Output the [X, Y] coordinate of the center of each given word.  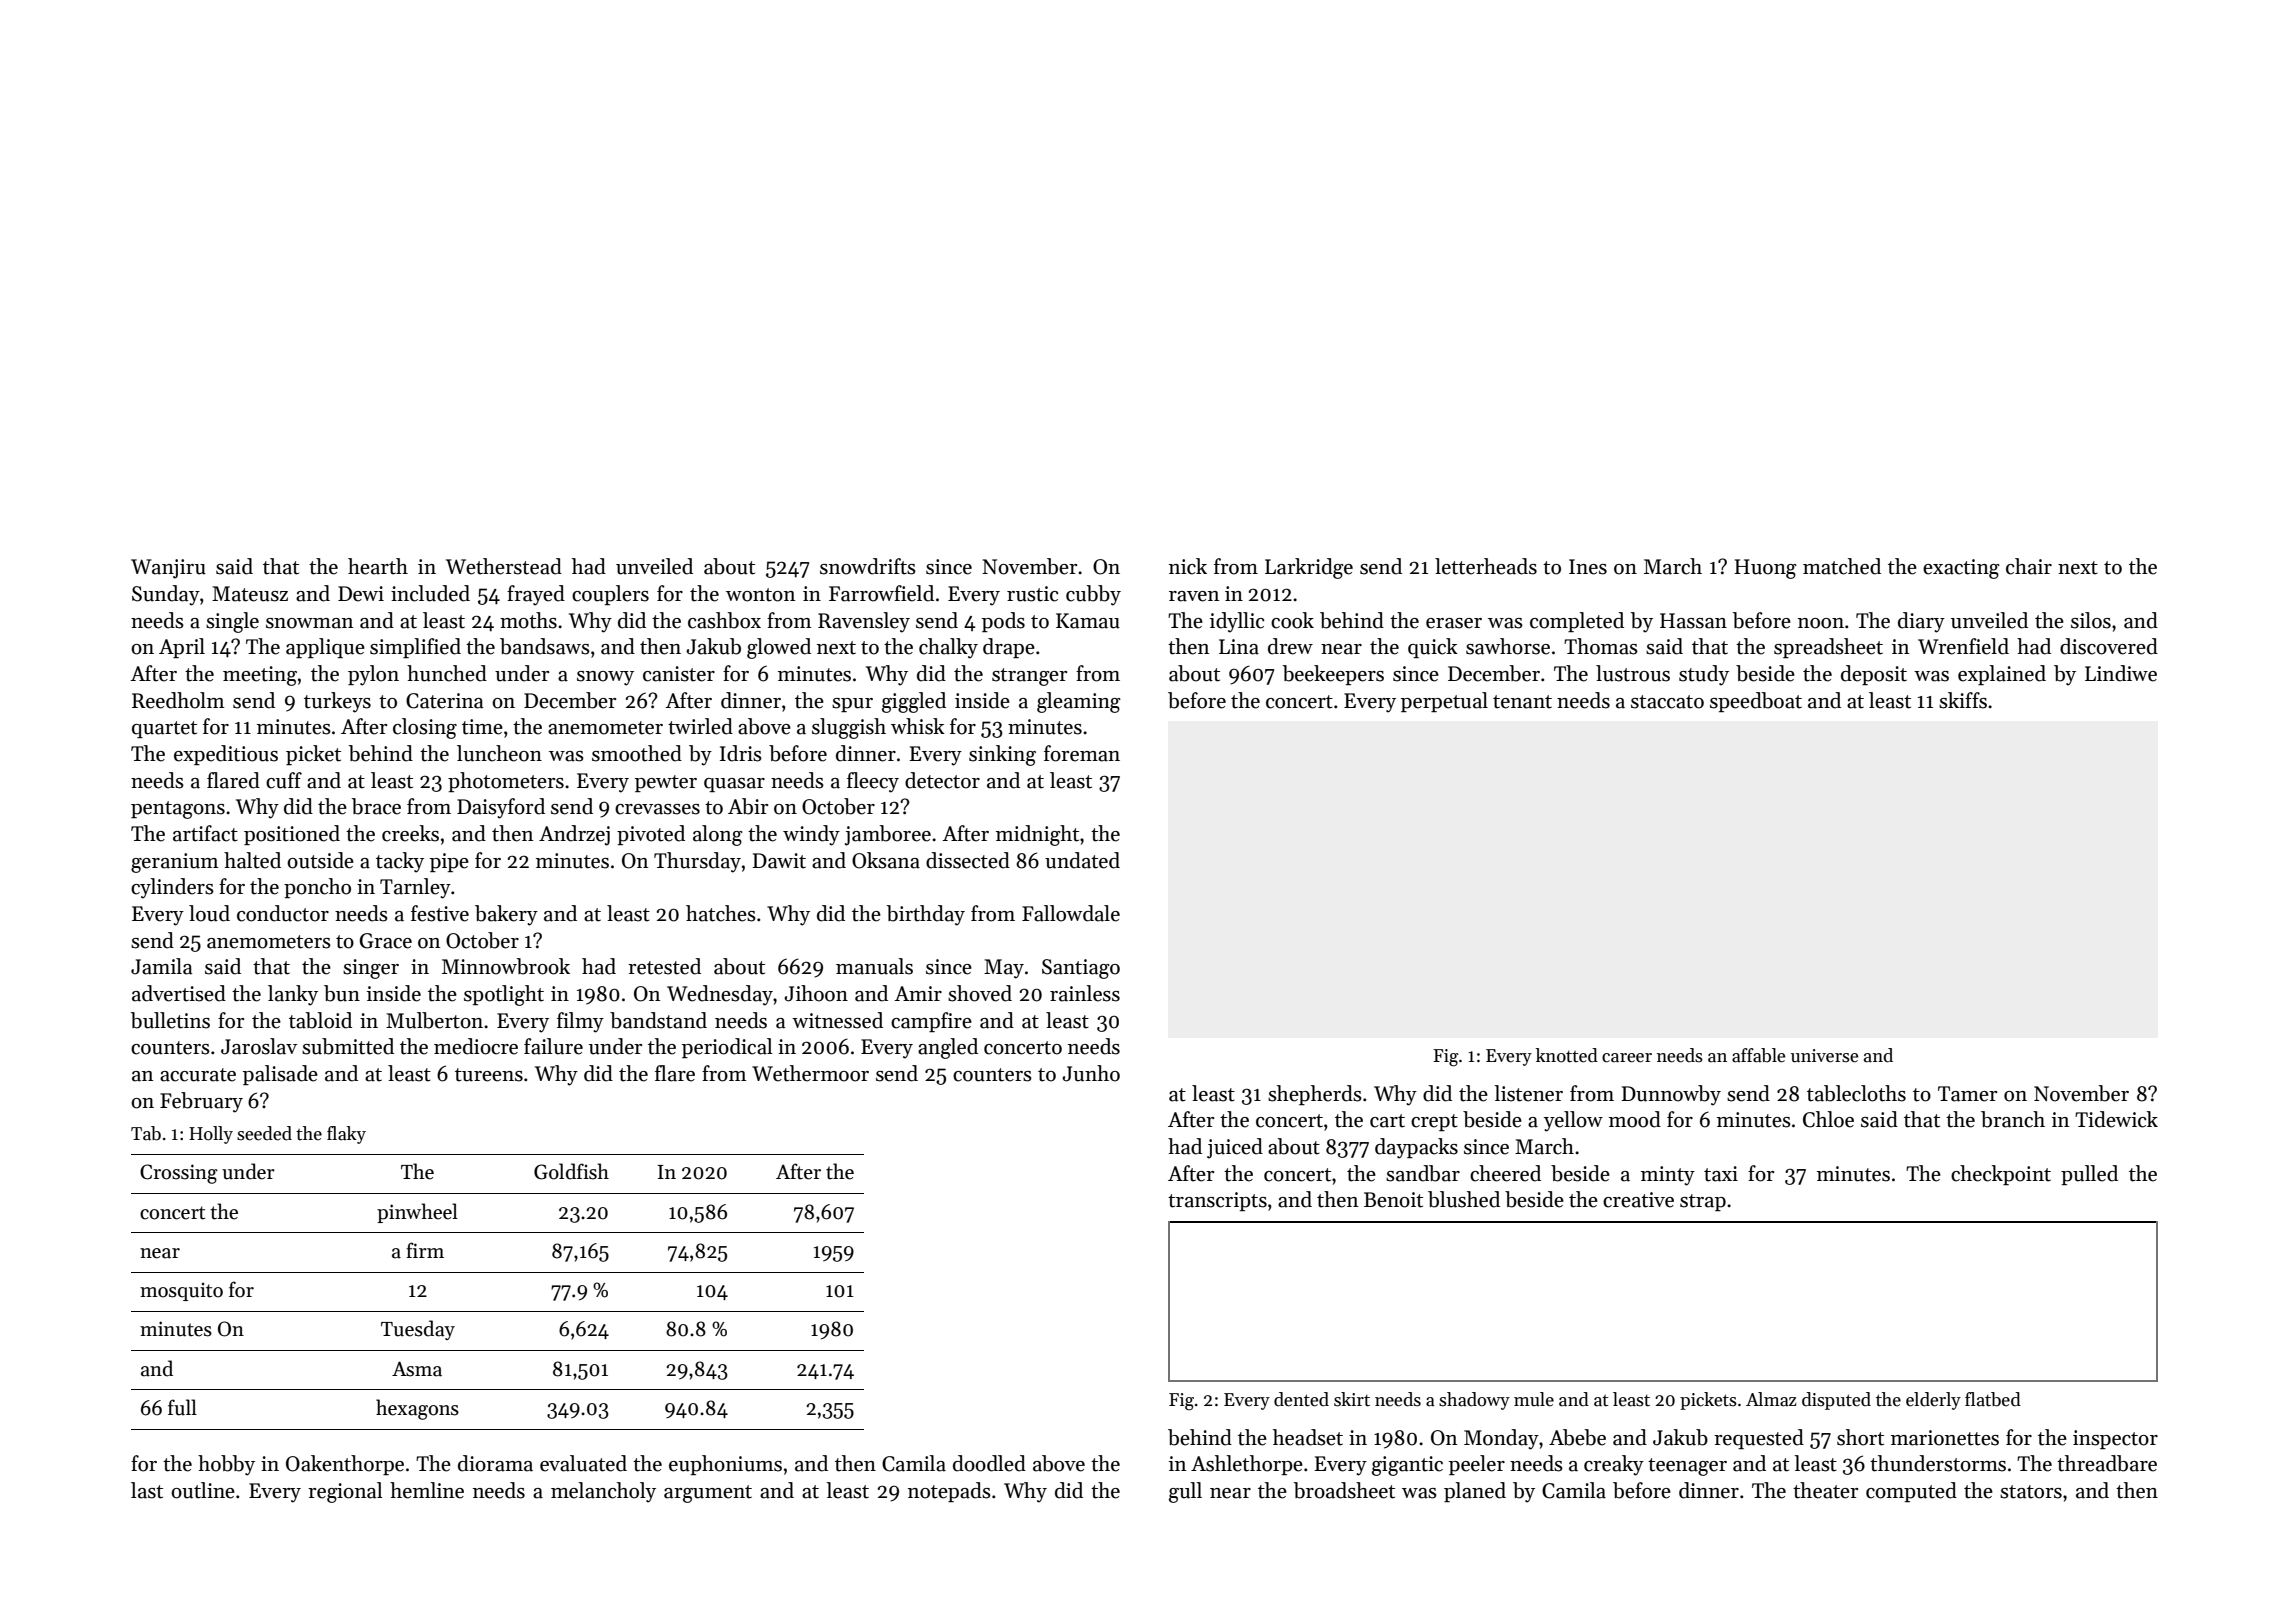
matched [1842, 566]
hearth [378, 566]
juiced [1235, 1148]
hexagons [417, 1409]
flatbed [1993, 1399]
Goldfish [571, 1171]
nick [1188, 566]
